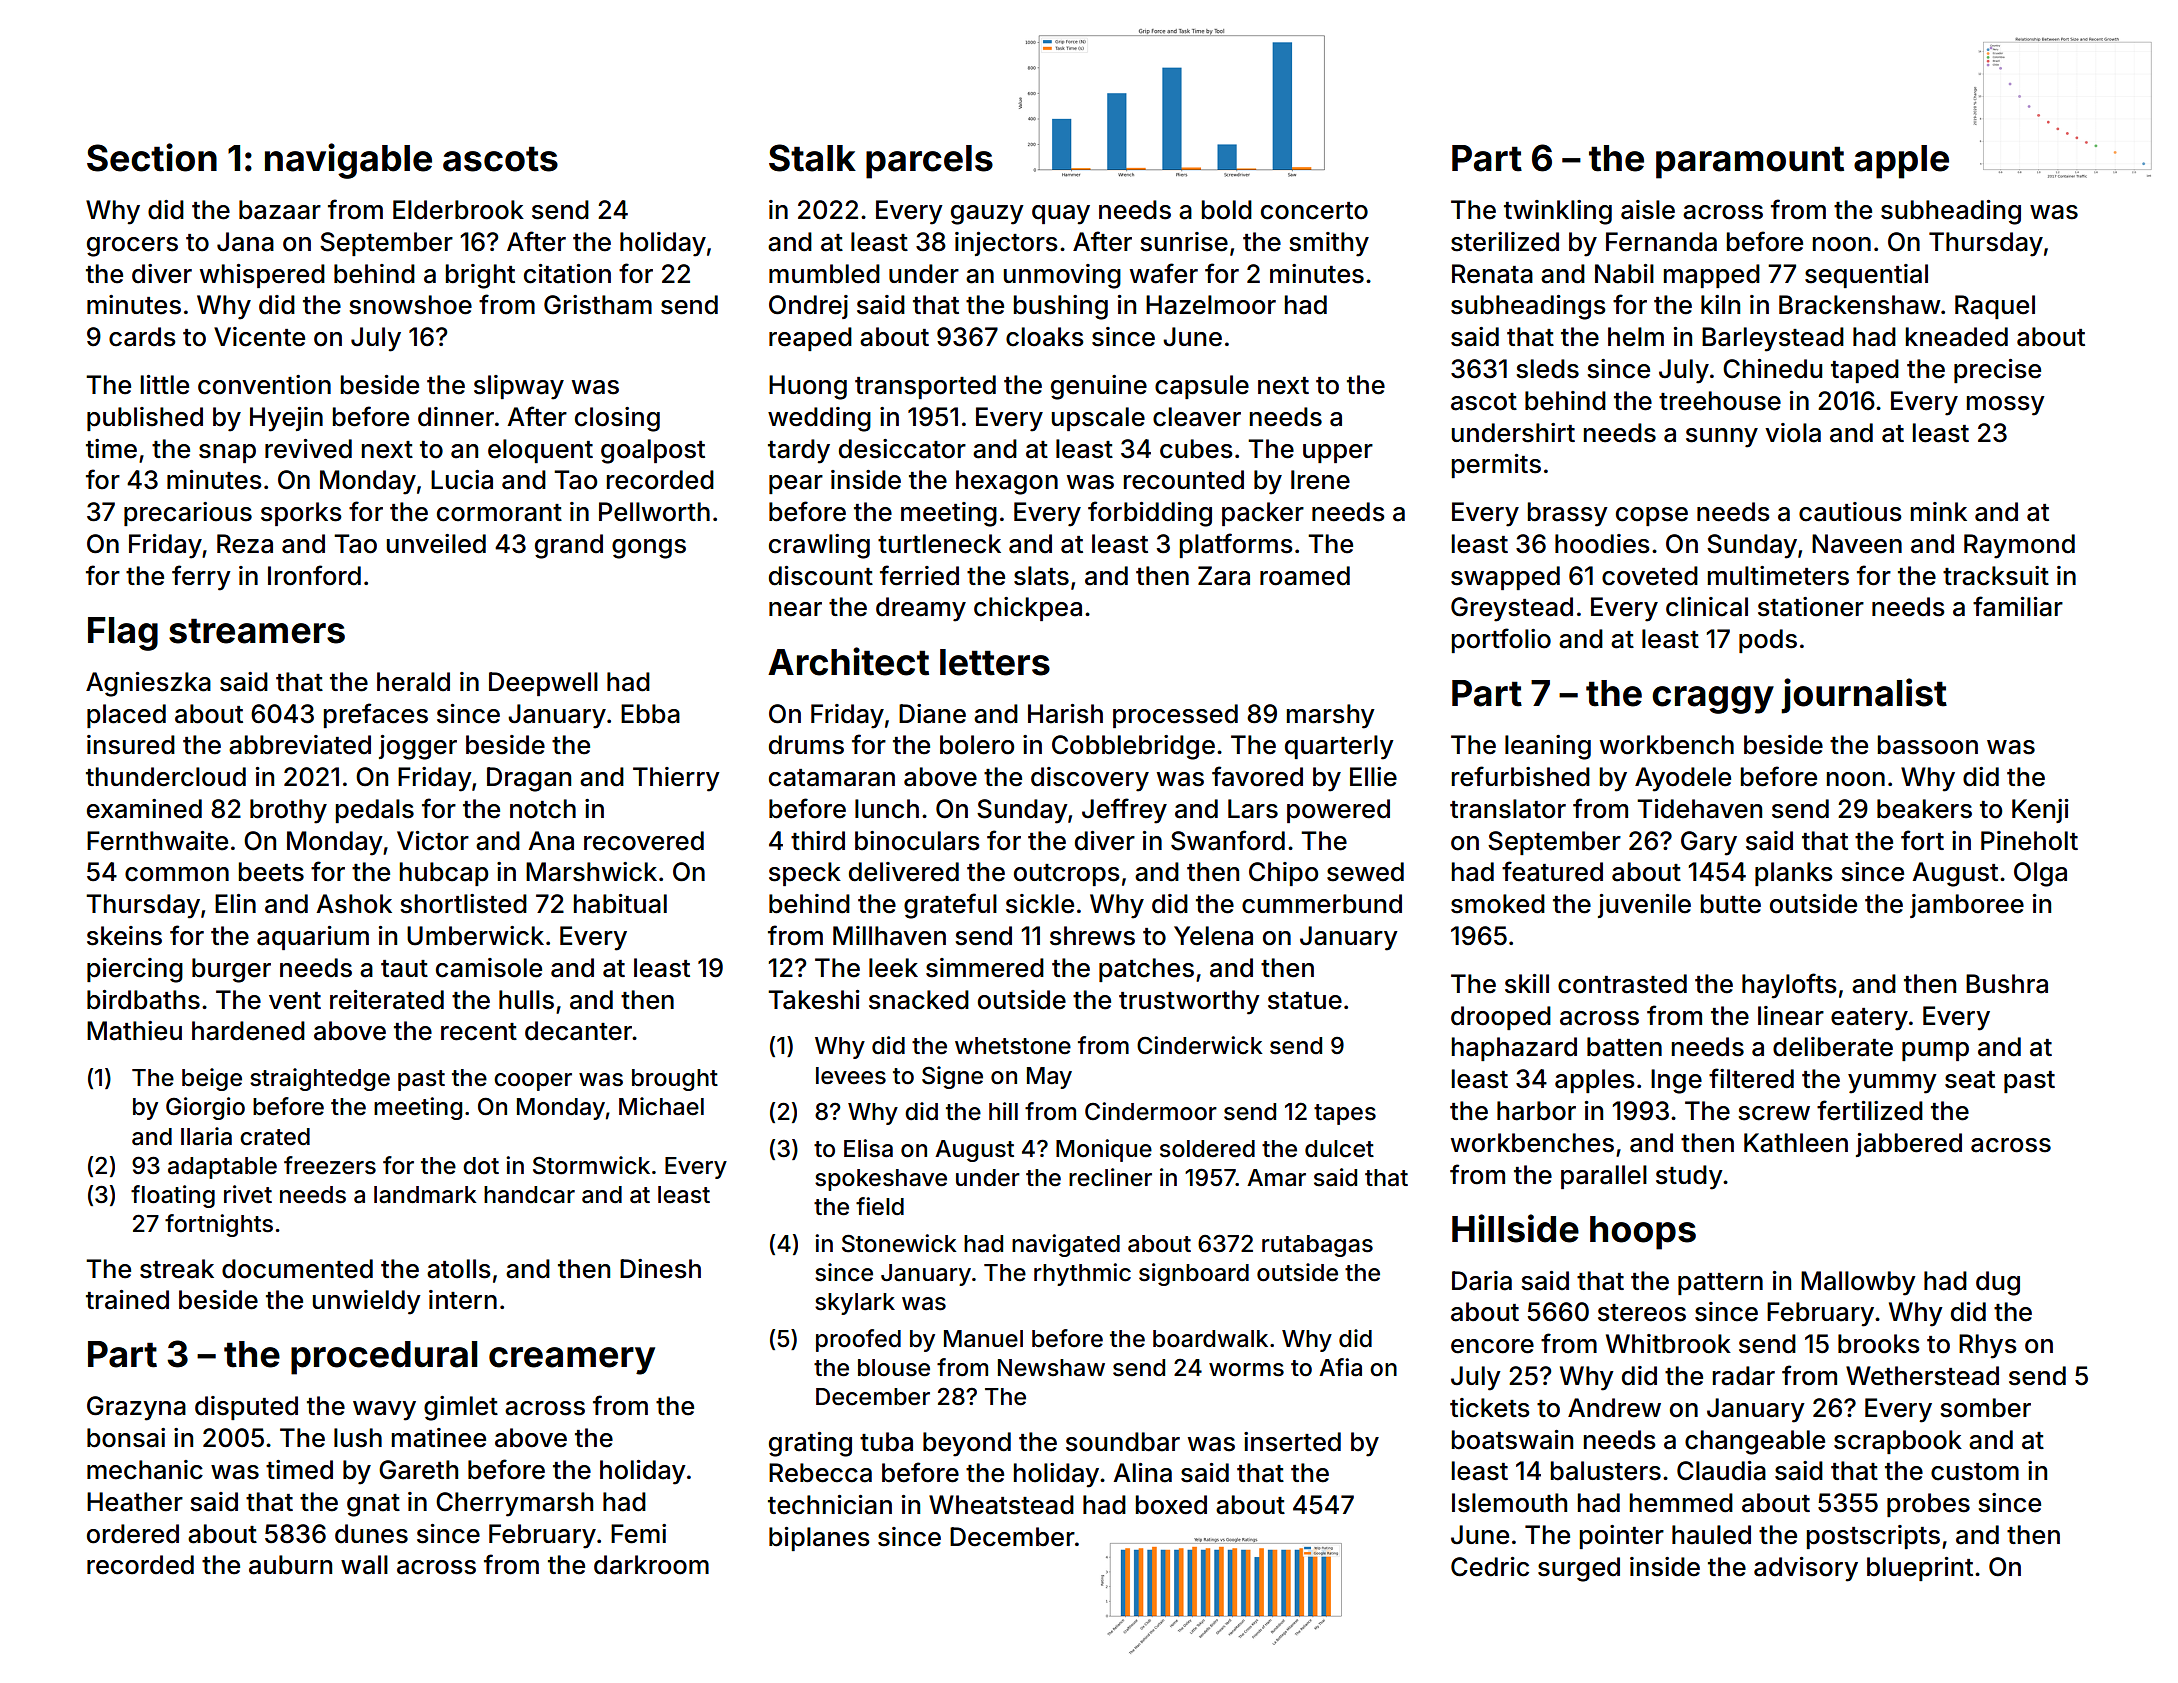 The width and height of the image is (2178, 1683). What do you see at coordinates (152, 157) in the image?
I see `Section` at bounding box center [152, 157].
